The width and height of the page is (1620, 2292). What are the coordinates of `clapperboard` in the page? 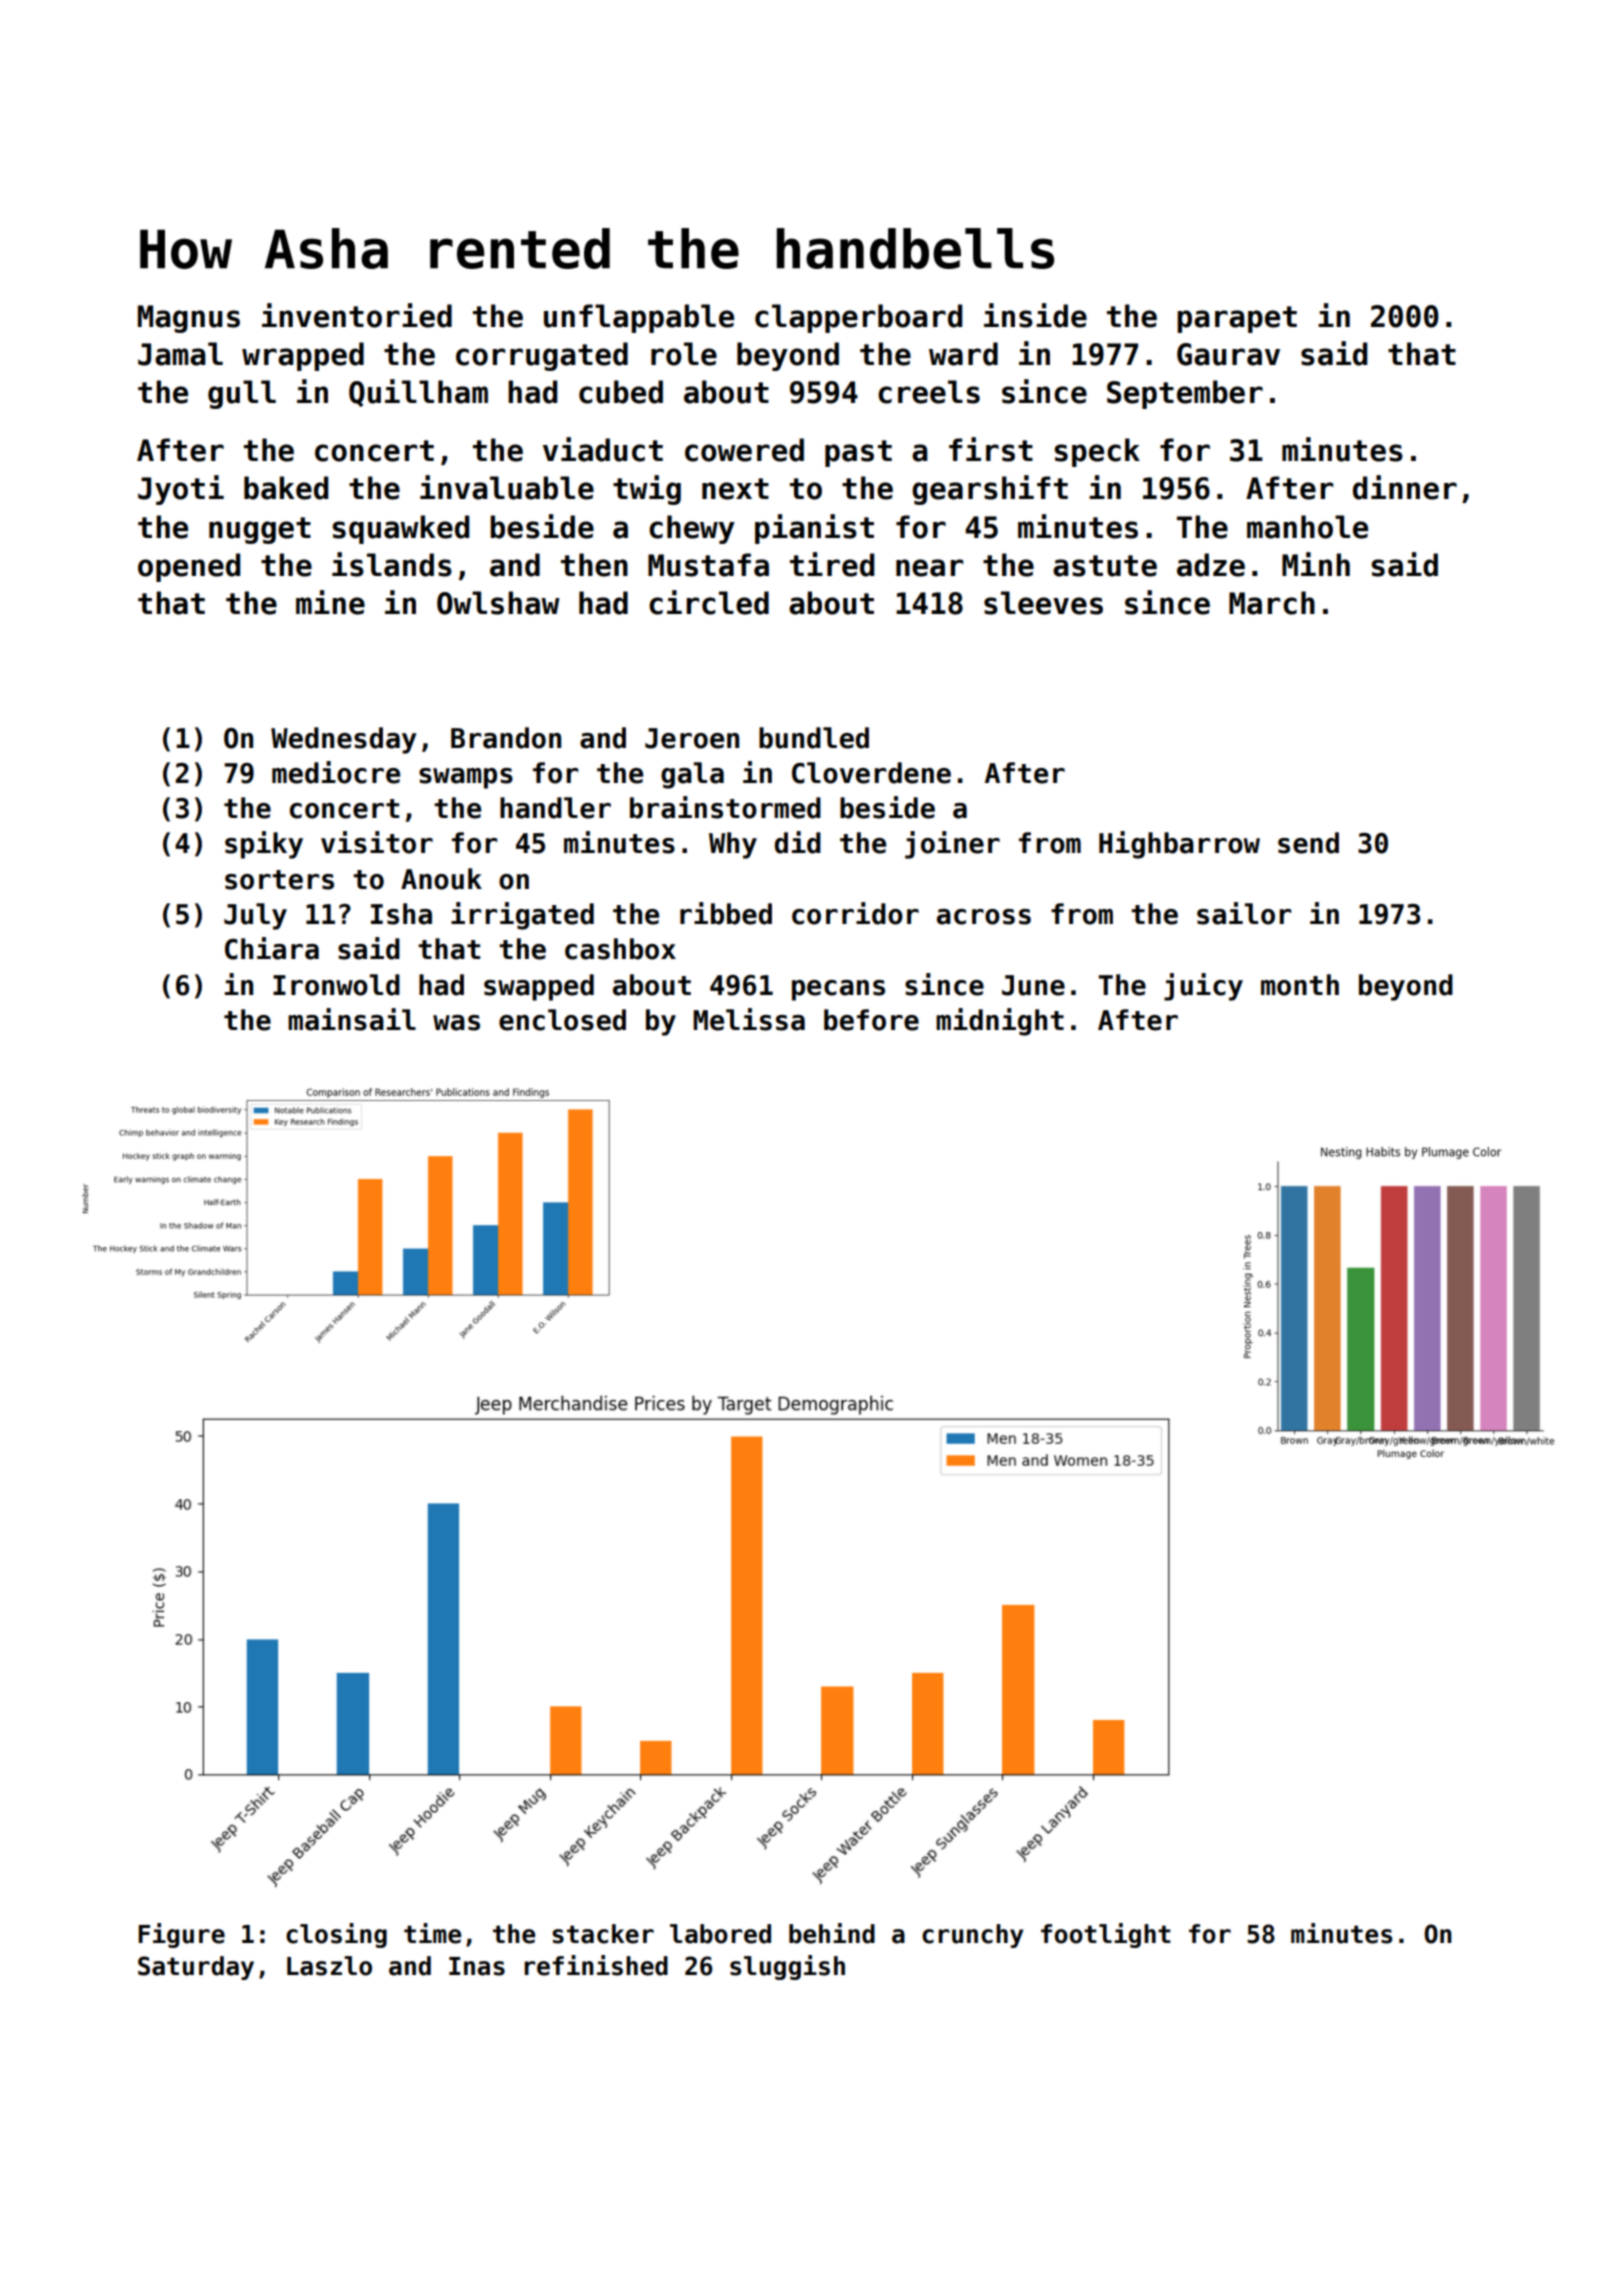 It's located at (858, 318).
